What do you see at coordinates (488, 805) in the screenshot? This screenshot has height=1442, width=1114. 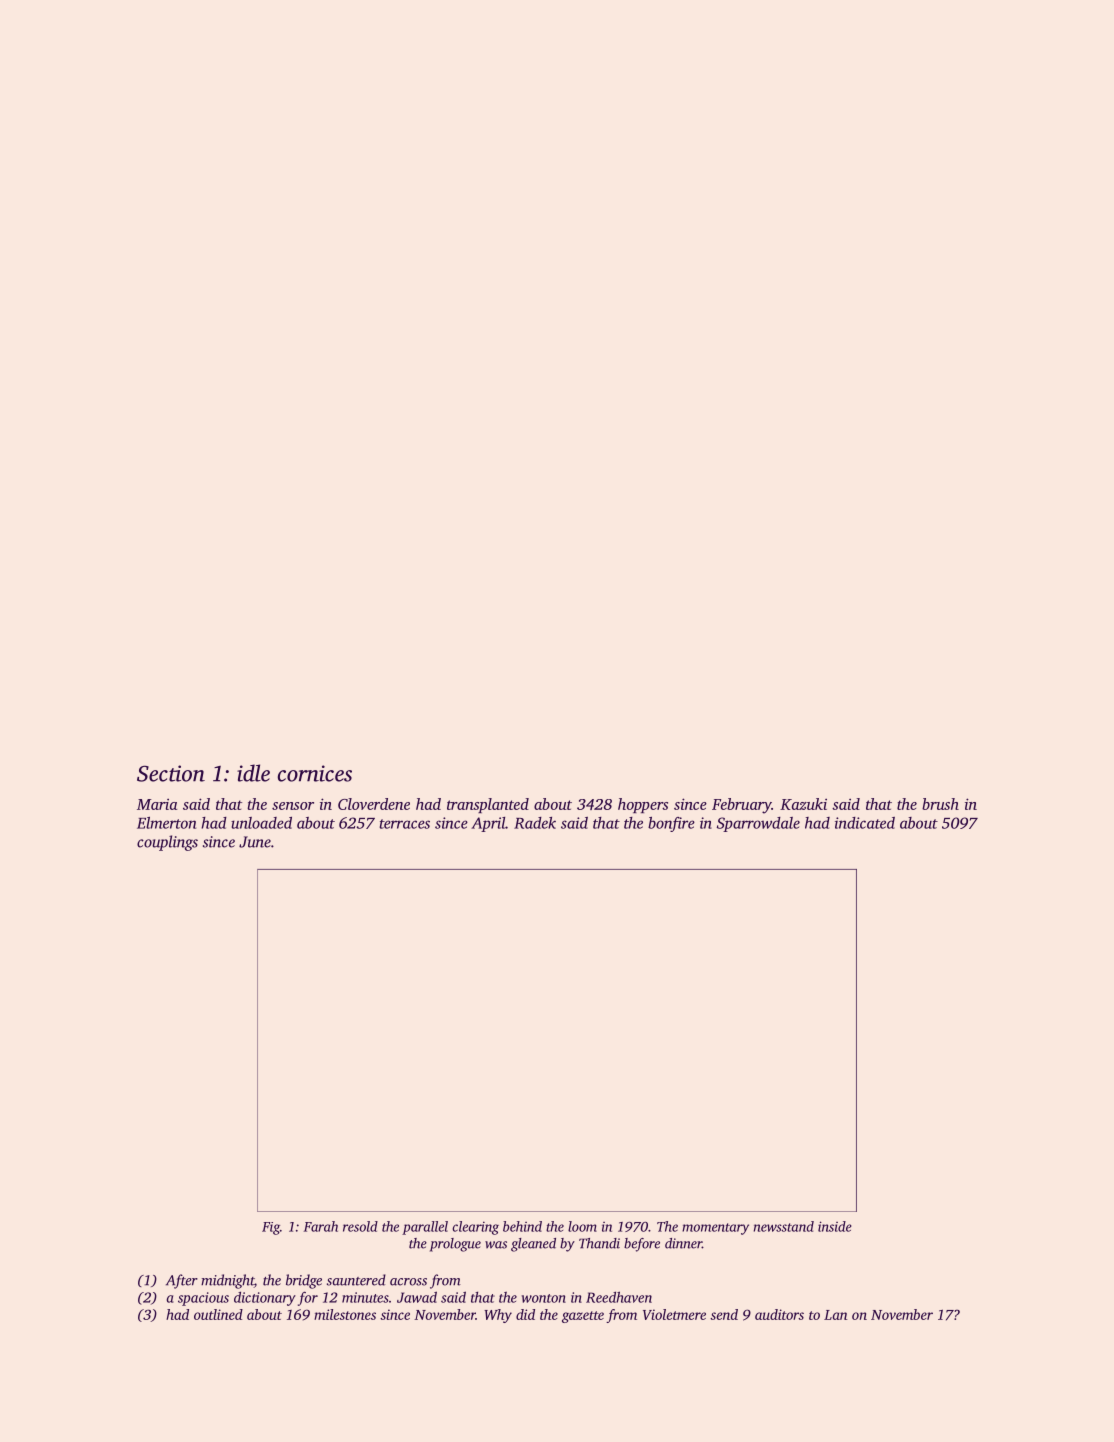 I see `transplanted` at bounding box center [488, 805].
